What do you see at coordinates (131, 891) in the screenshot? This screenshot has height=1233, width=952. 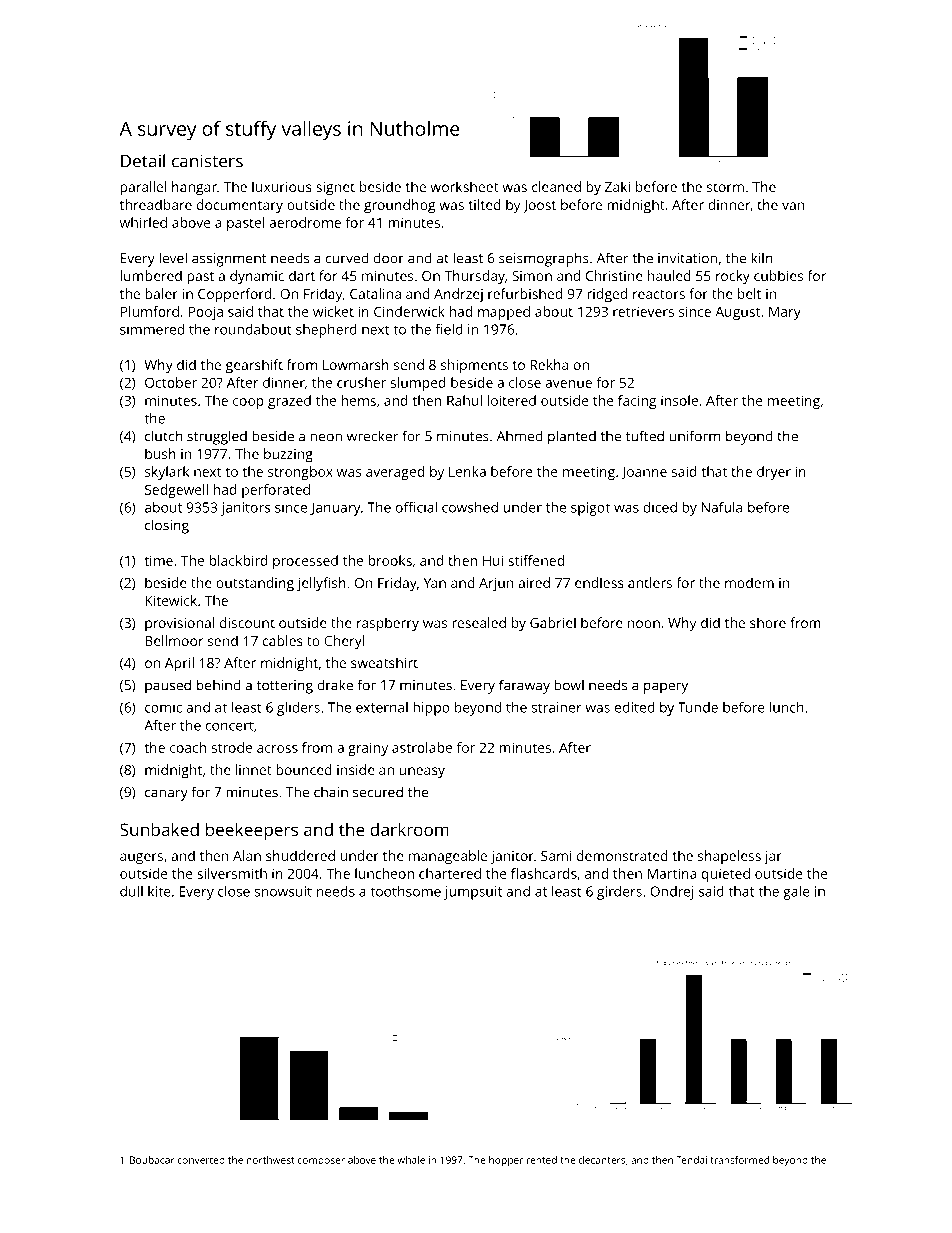 I see `dull` at bounding box center [131, 891].
